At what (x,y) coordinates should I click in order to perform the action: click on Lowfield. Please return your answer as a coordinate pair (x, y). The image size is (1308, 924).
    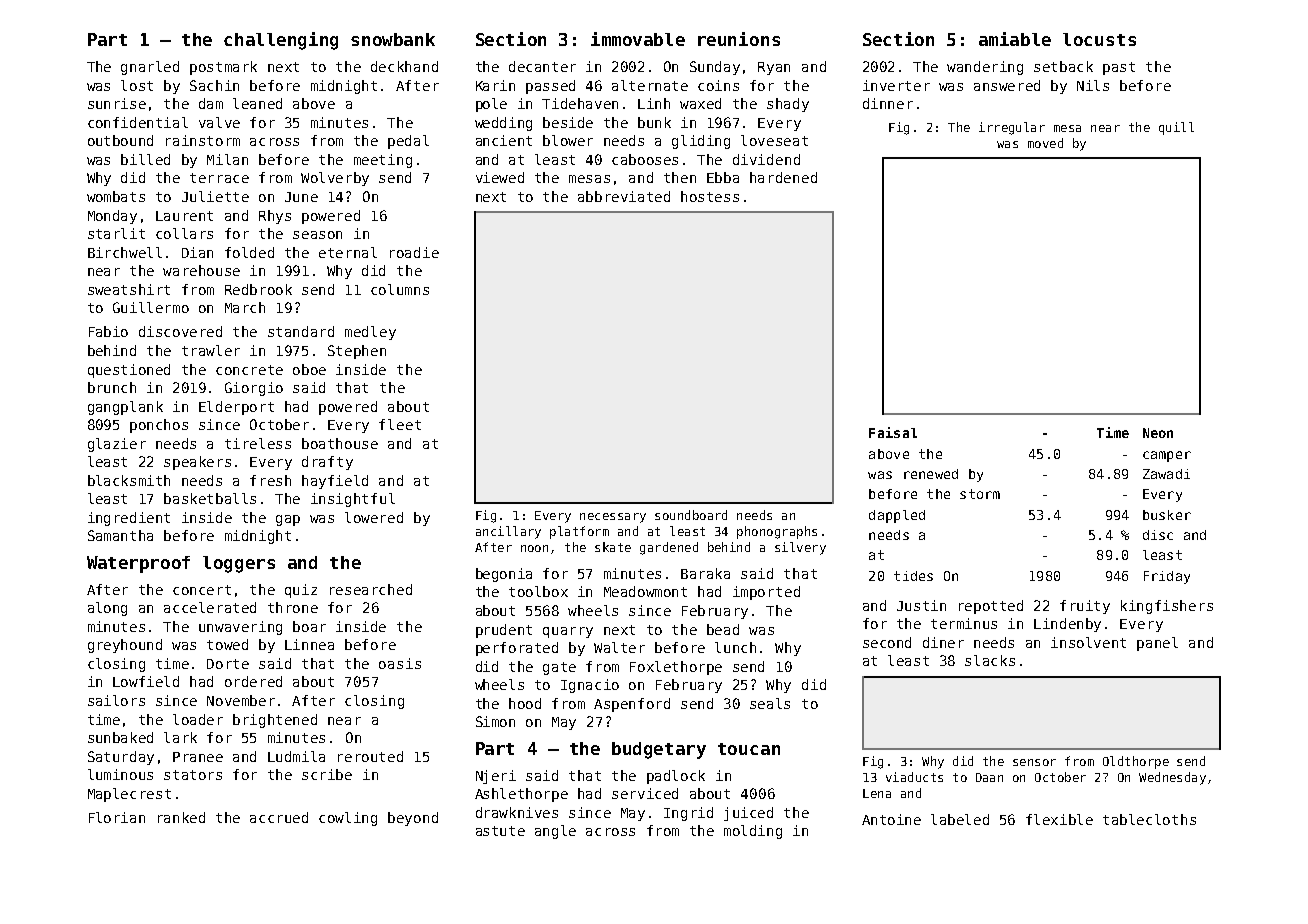
    Looking at the image, I should click on (146, 681).
